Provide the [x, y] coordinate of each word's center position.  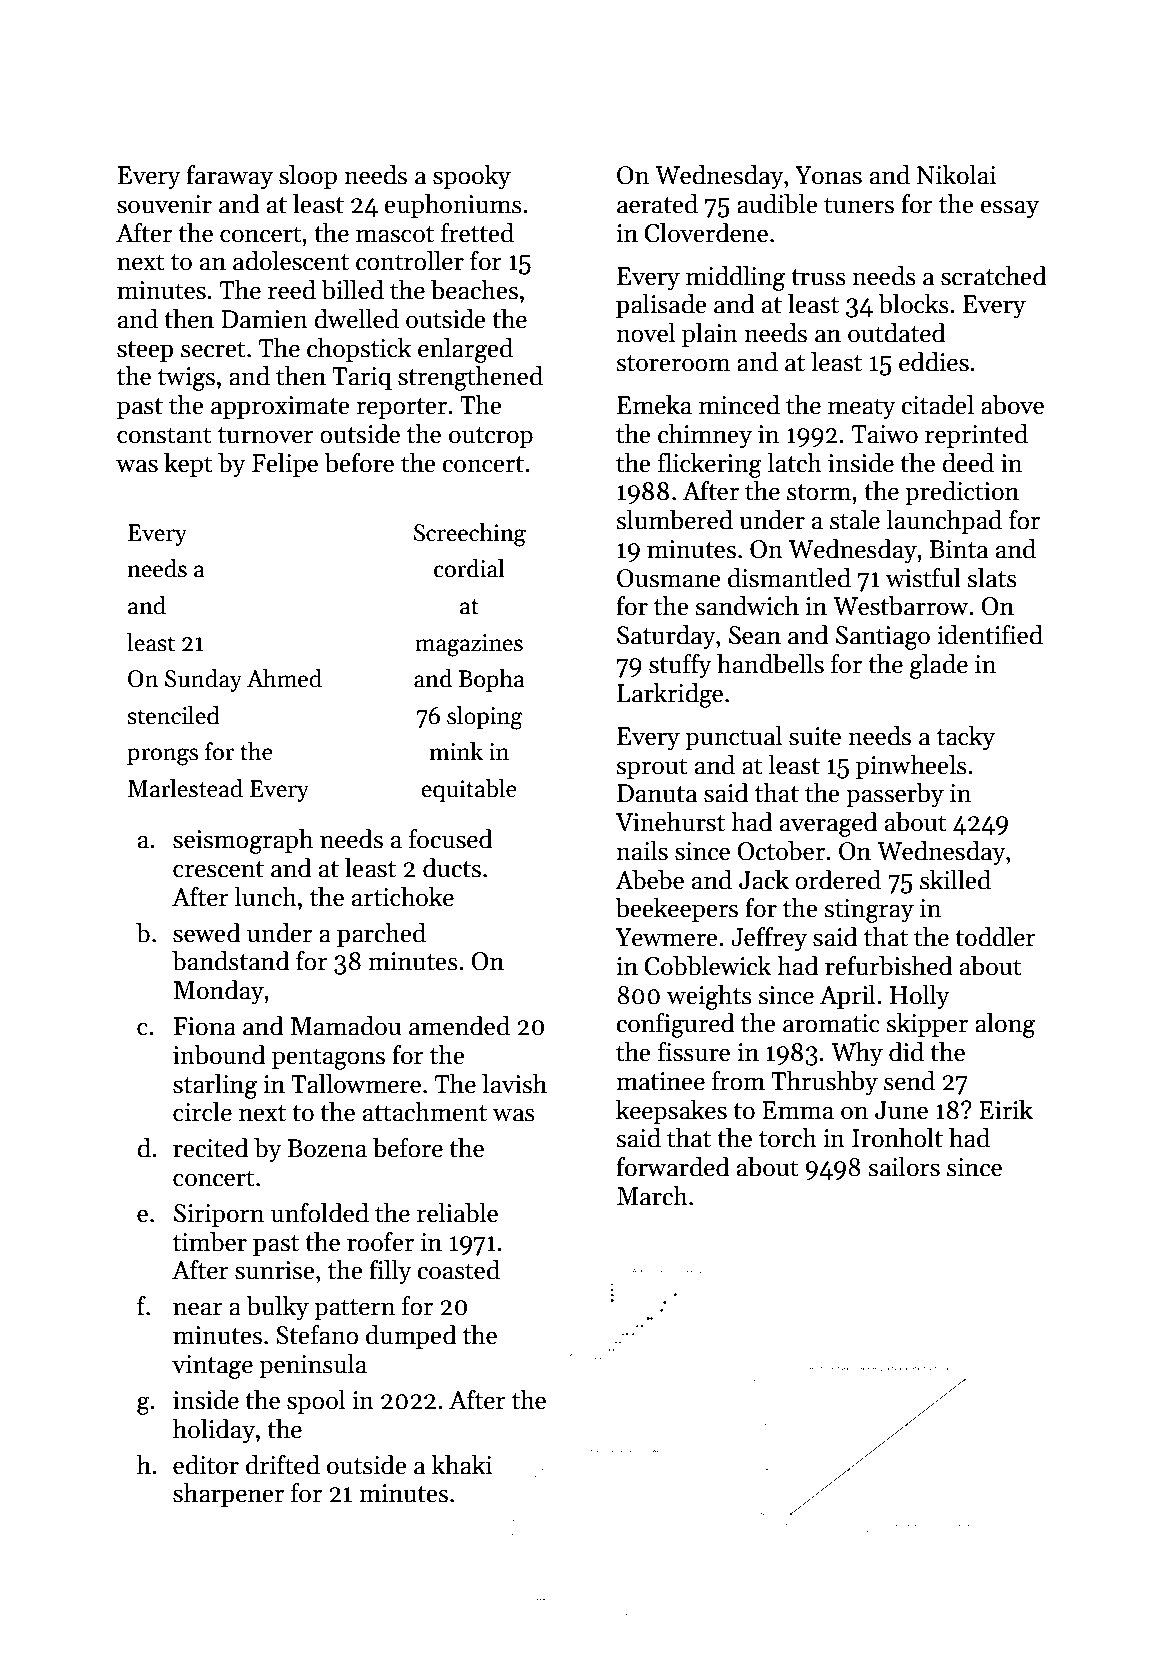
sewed [207, 933]
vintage [212, 1367]
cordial [469, 568]
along [1005, 1025]
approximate [280, 407]
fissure [694, 1052]
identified [990, 635]
